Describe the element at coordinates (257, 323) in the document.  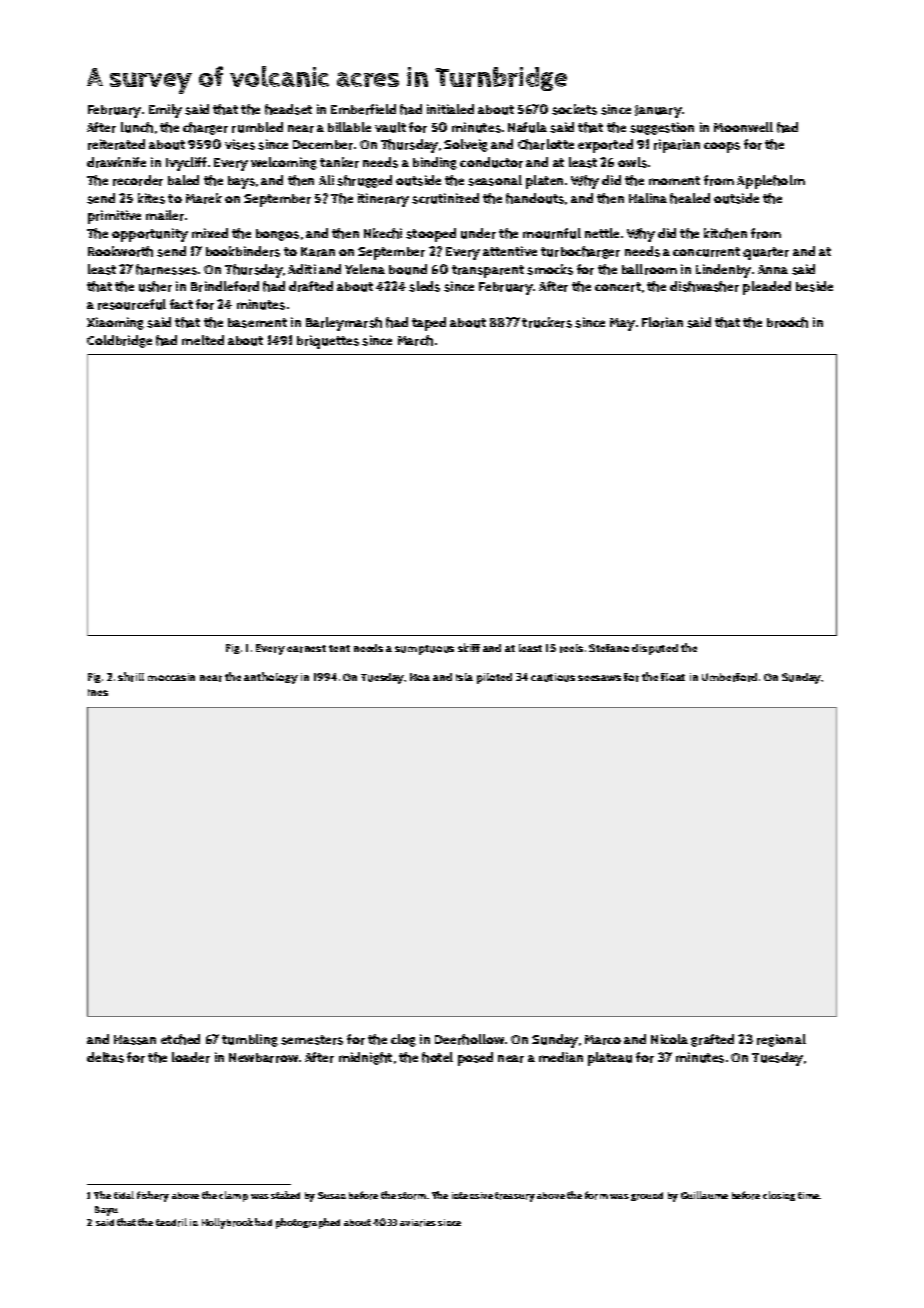
I see `basement` at that location.
